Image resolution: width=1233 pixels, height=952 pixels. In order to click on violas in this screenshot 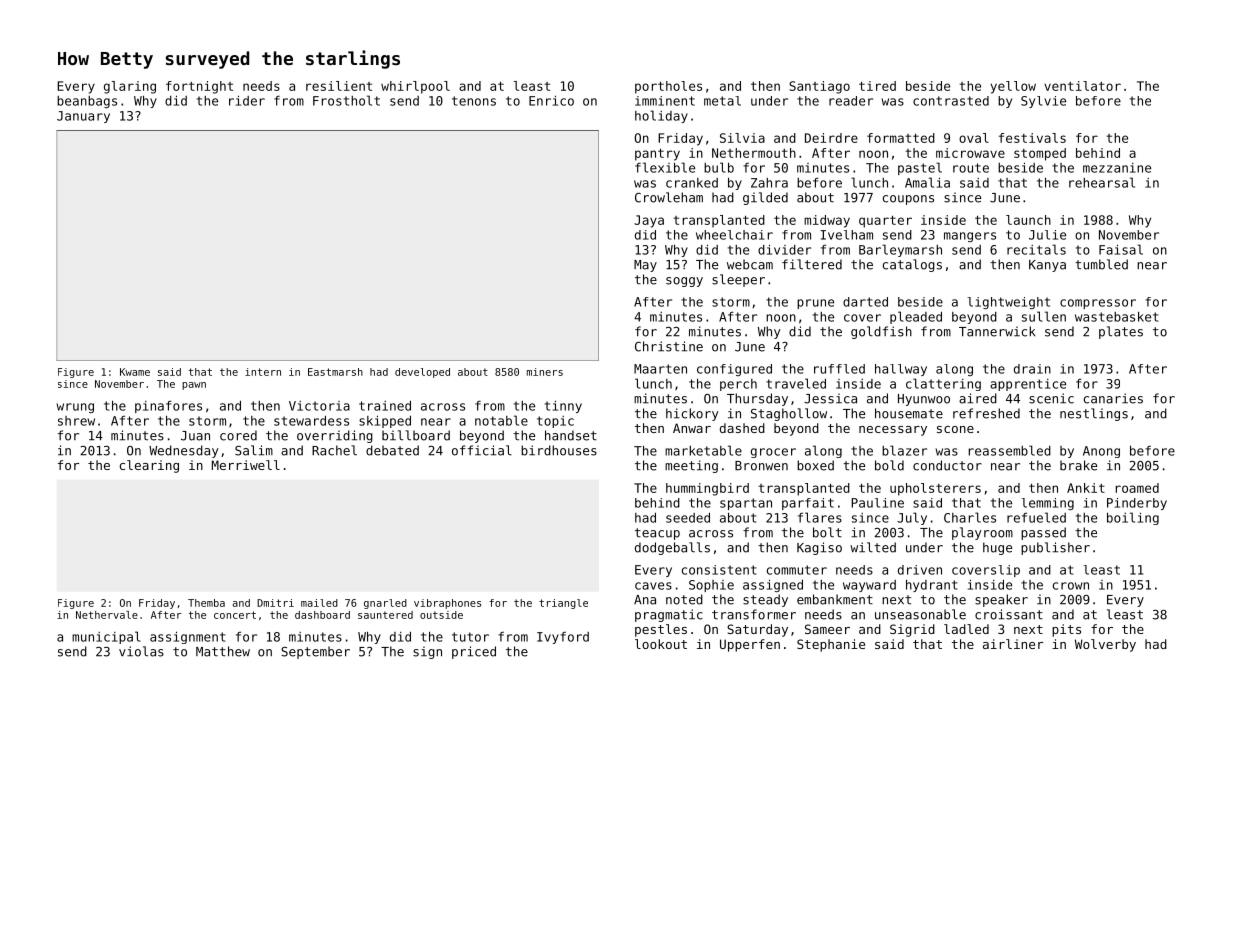, I will do `click(141, 651)`.
